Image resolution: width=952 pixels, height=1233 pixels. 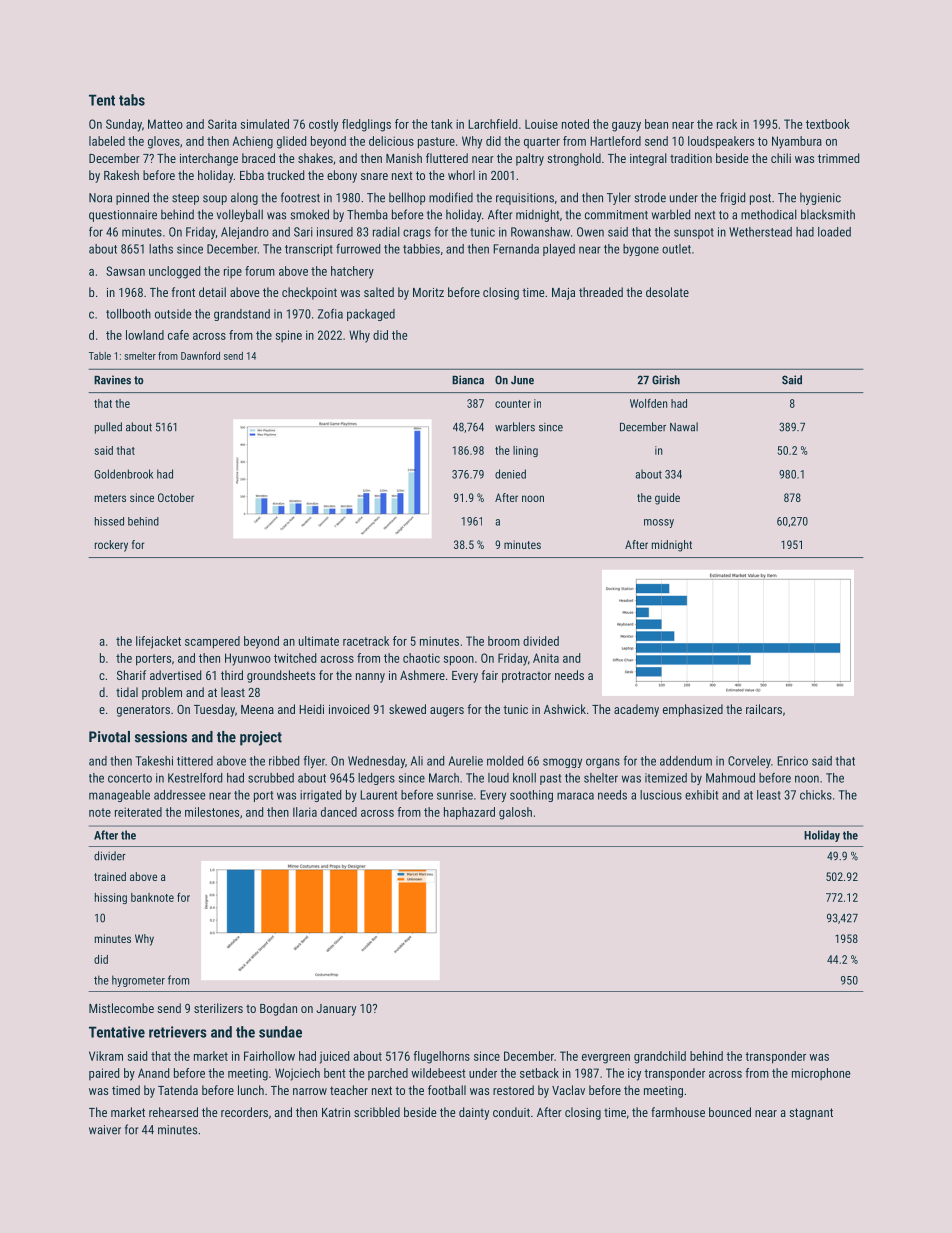 What do you see at coordinates (510, 474) in the image?
I see `denied` at bounding box center [510, 474].
